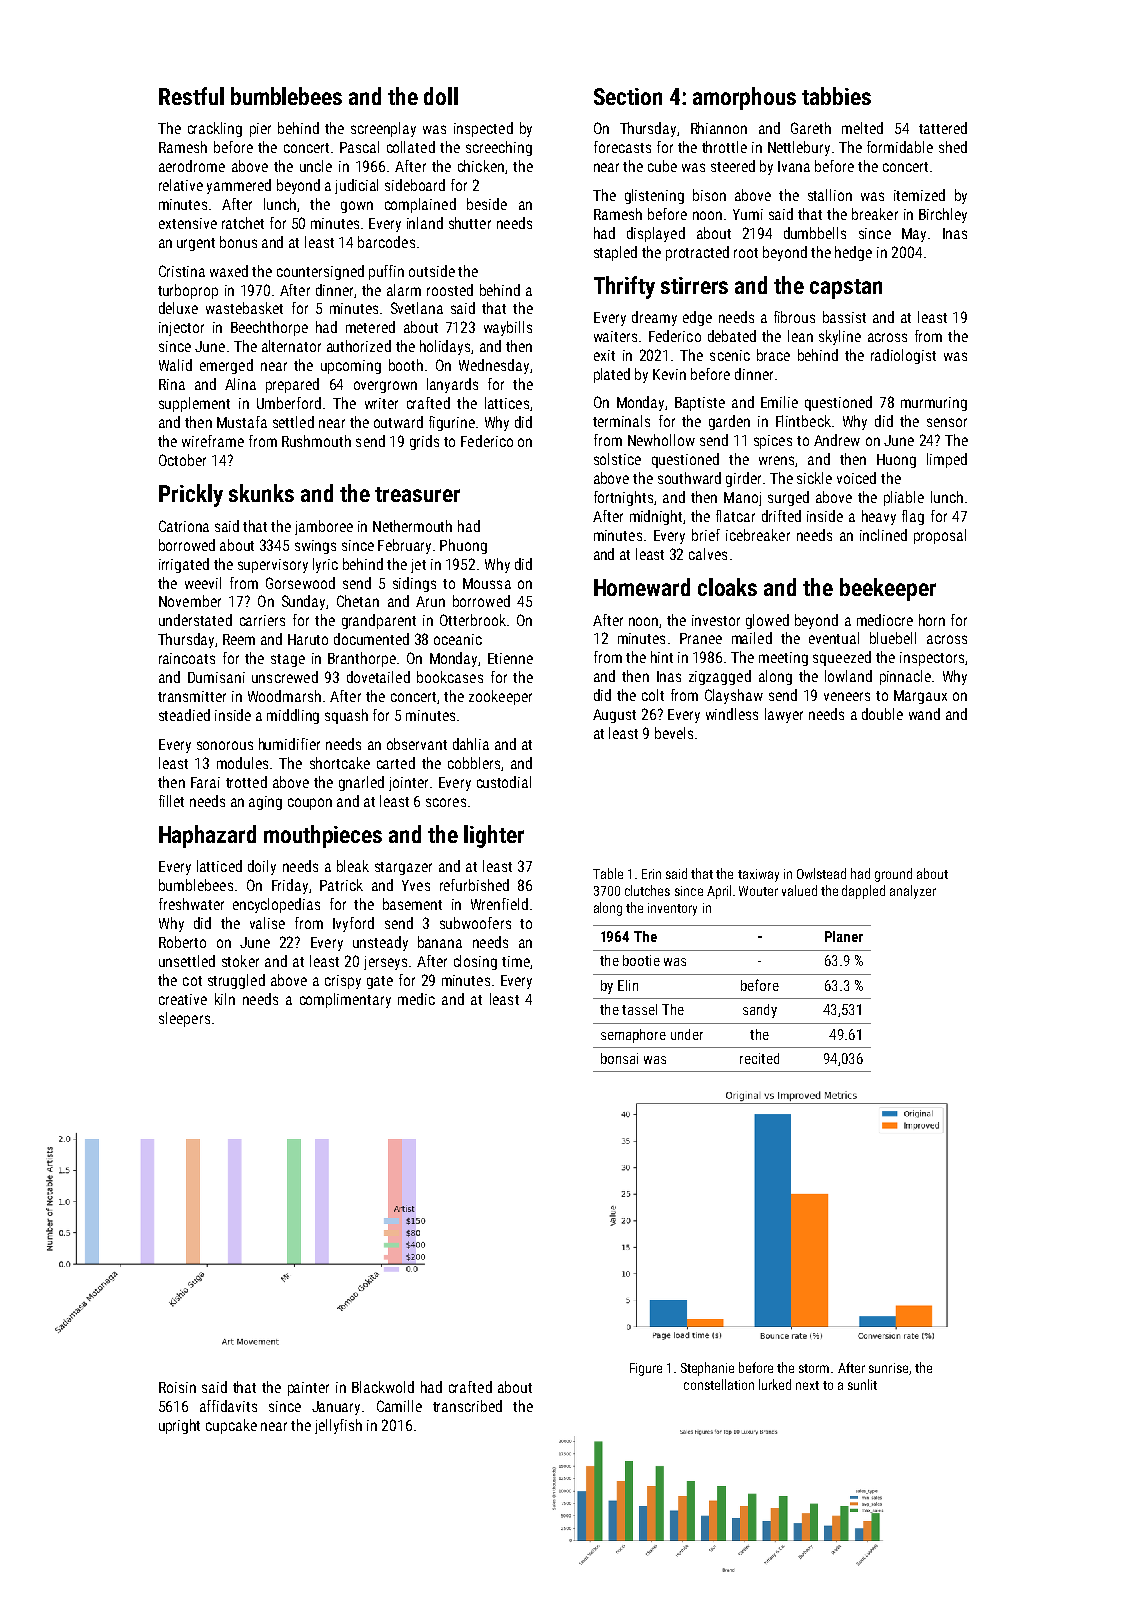 The height and width of the image is (1600, 1126). Describe the element at coordinates (759, 1058) in the image. I see `recited` at that location.
